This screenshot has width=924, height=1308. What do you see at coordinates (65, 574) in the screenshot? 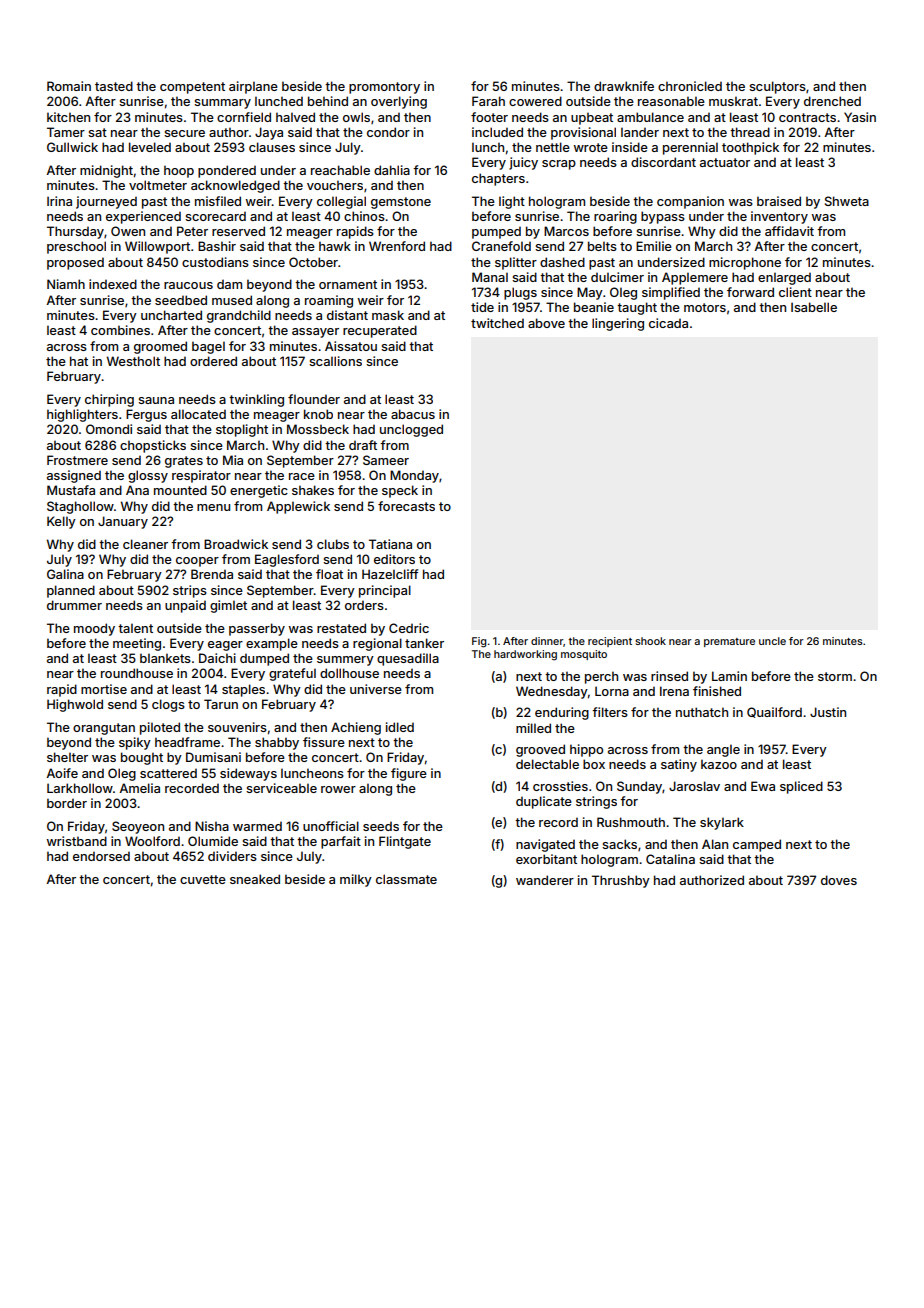
I see `Galina` at bounding box center [65, 574].
